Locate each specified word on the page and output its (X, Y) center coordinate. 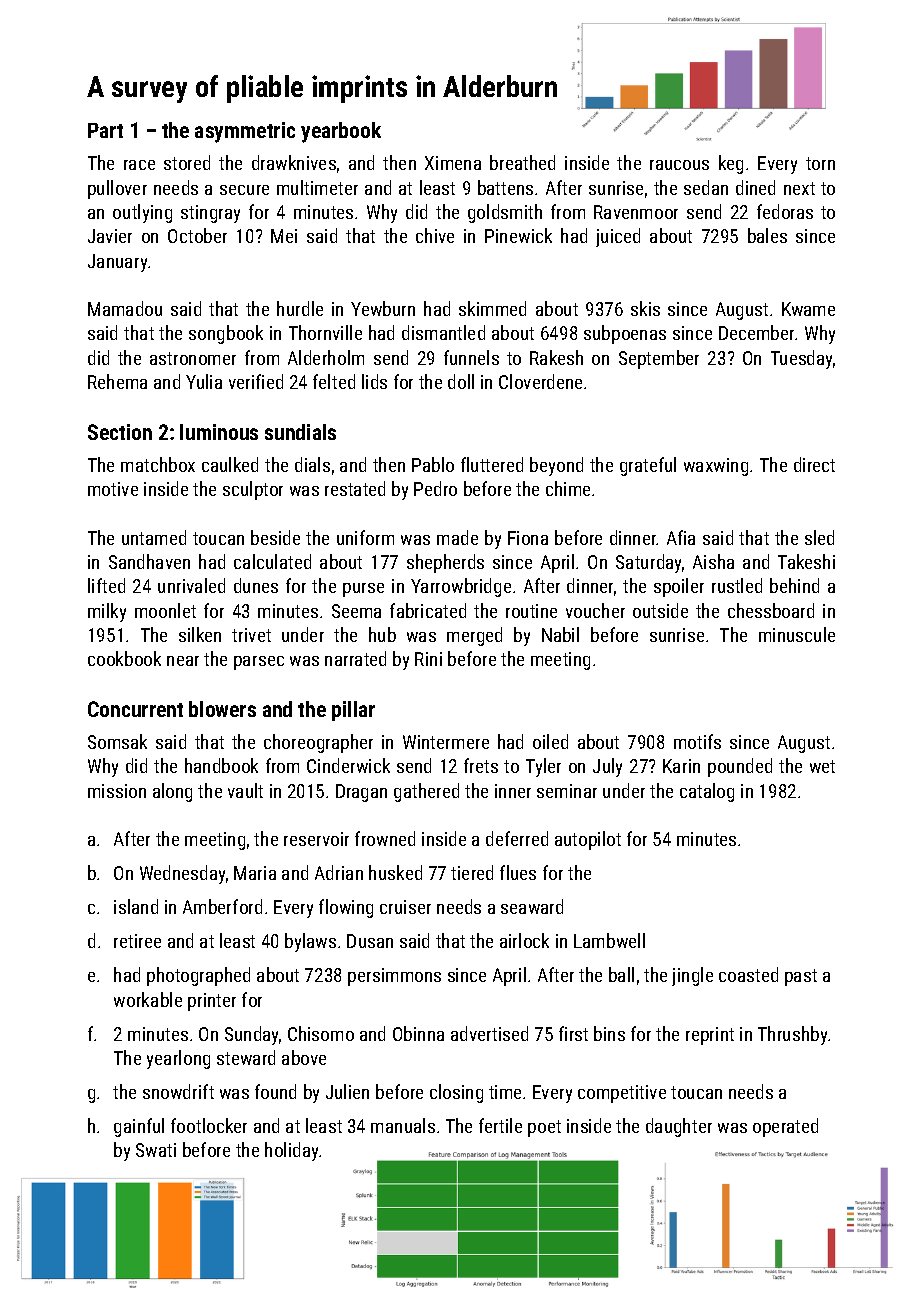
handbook (221, 765)
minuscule (797, 634)
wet (822, 766)
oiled (550, 741)
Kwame (808, 309)
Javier (110, 236)
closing (456, 1093)
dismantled (443, 332)
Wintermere (446, 742)
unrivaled (191, 585)
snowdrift (178, 1091)
